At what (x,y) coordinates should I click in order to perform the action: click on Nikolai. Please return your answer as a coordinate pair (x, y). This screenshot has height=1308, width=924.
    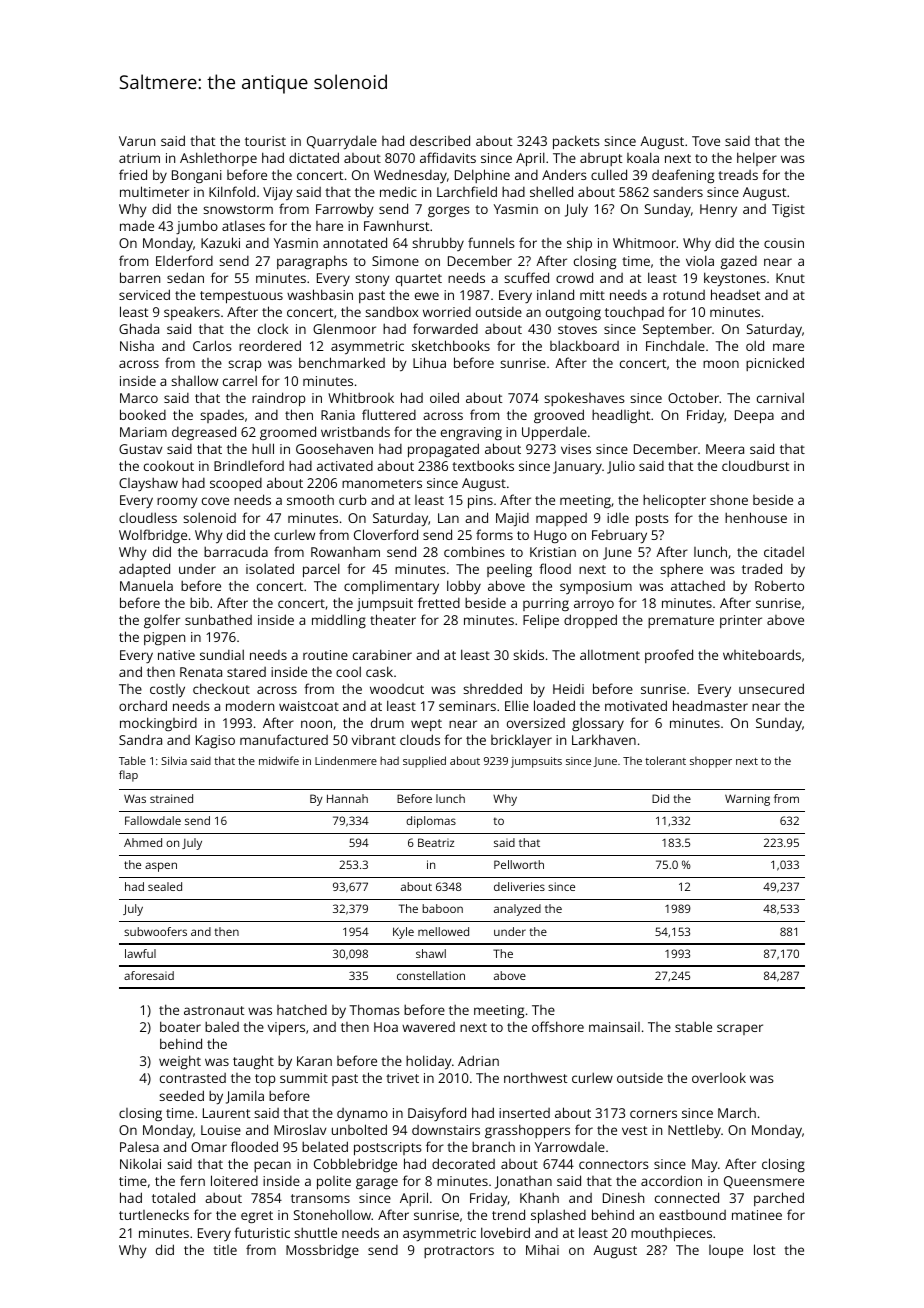
    Looking at the image, I should click on (140, 1163).
